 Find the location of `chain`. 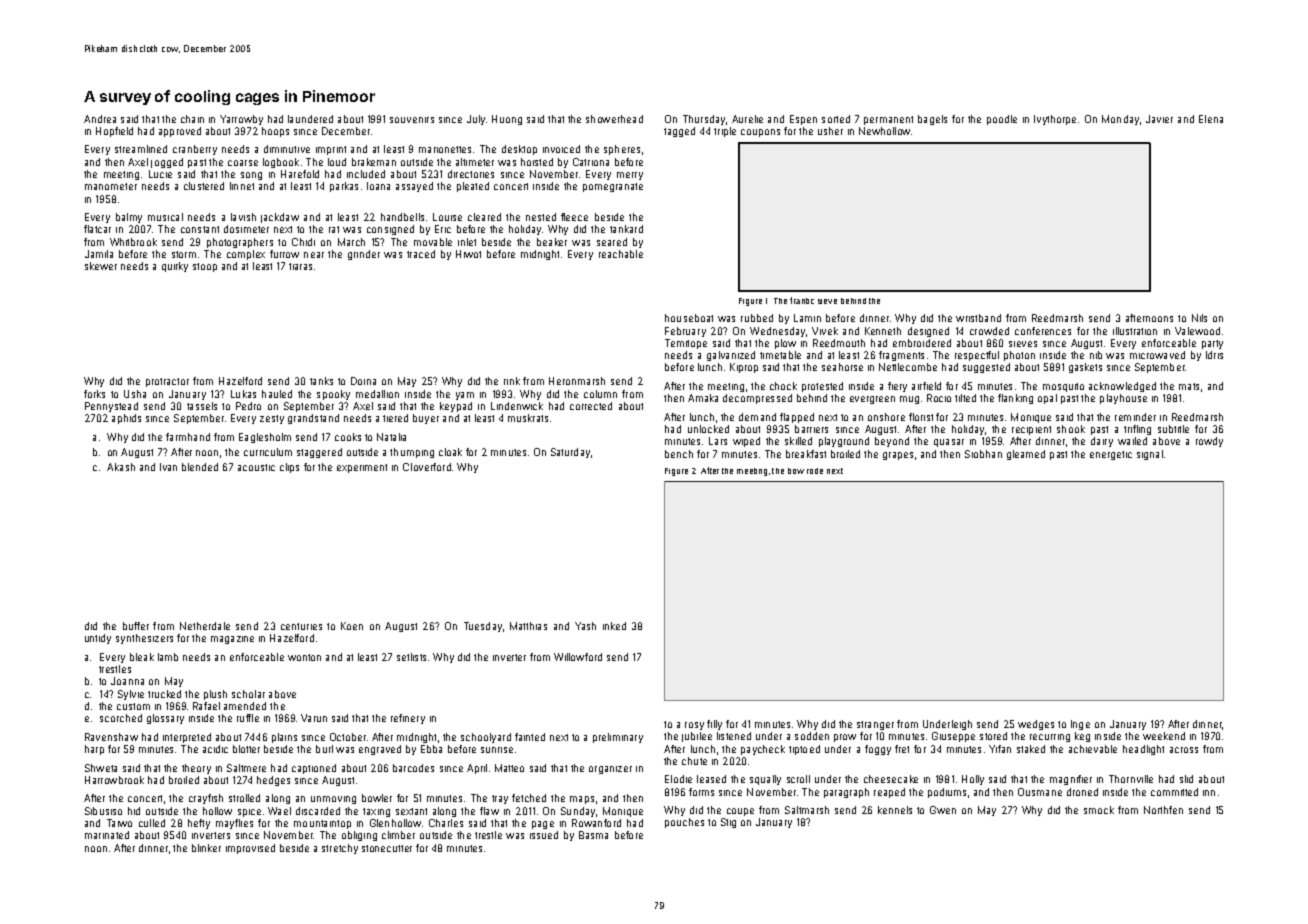

chain is located at coordinates (192, 119).
